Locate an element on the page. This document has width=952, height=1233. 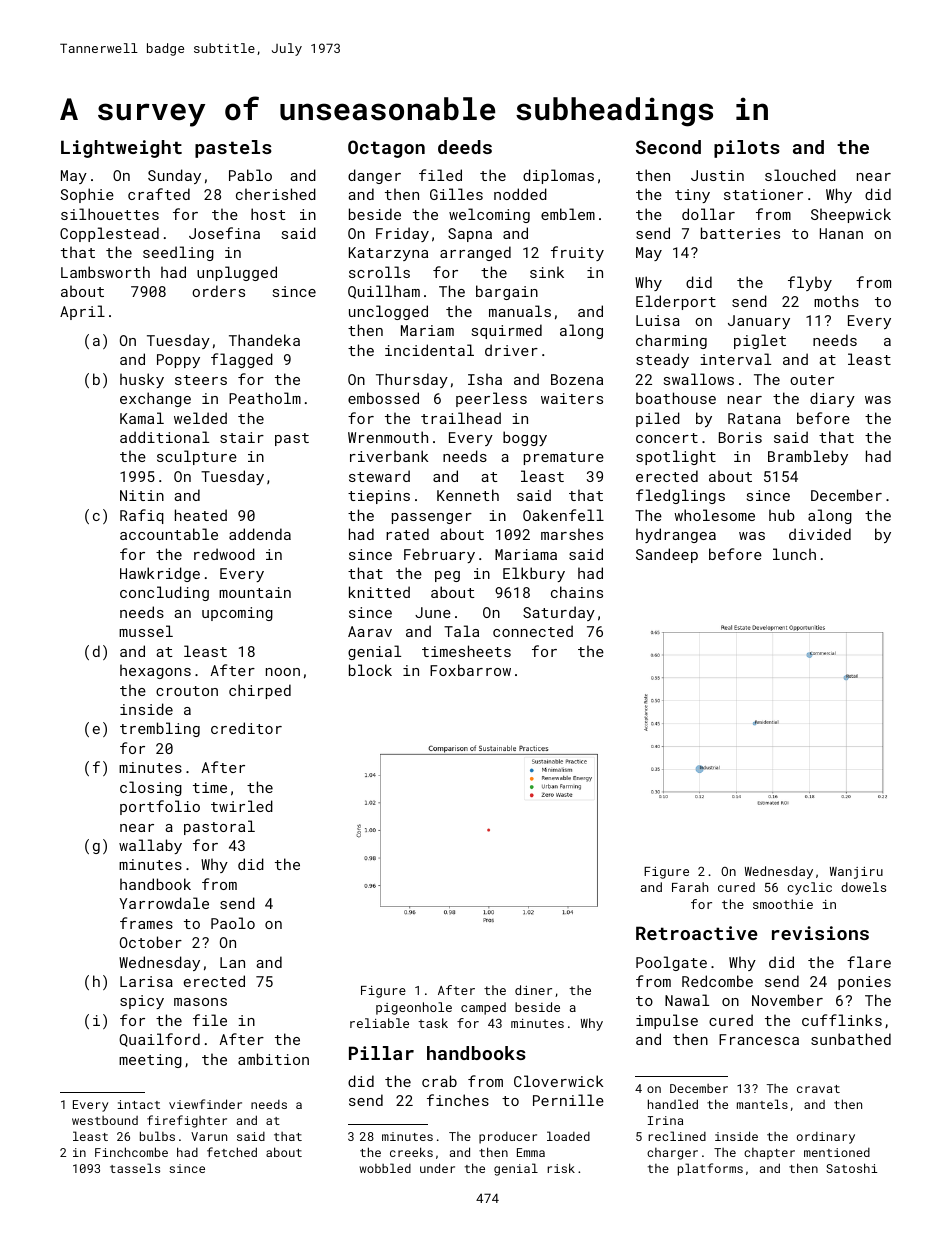
Hanan is located at coordinates (841, 233).
